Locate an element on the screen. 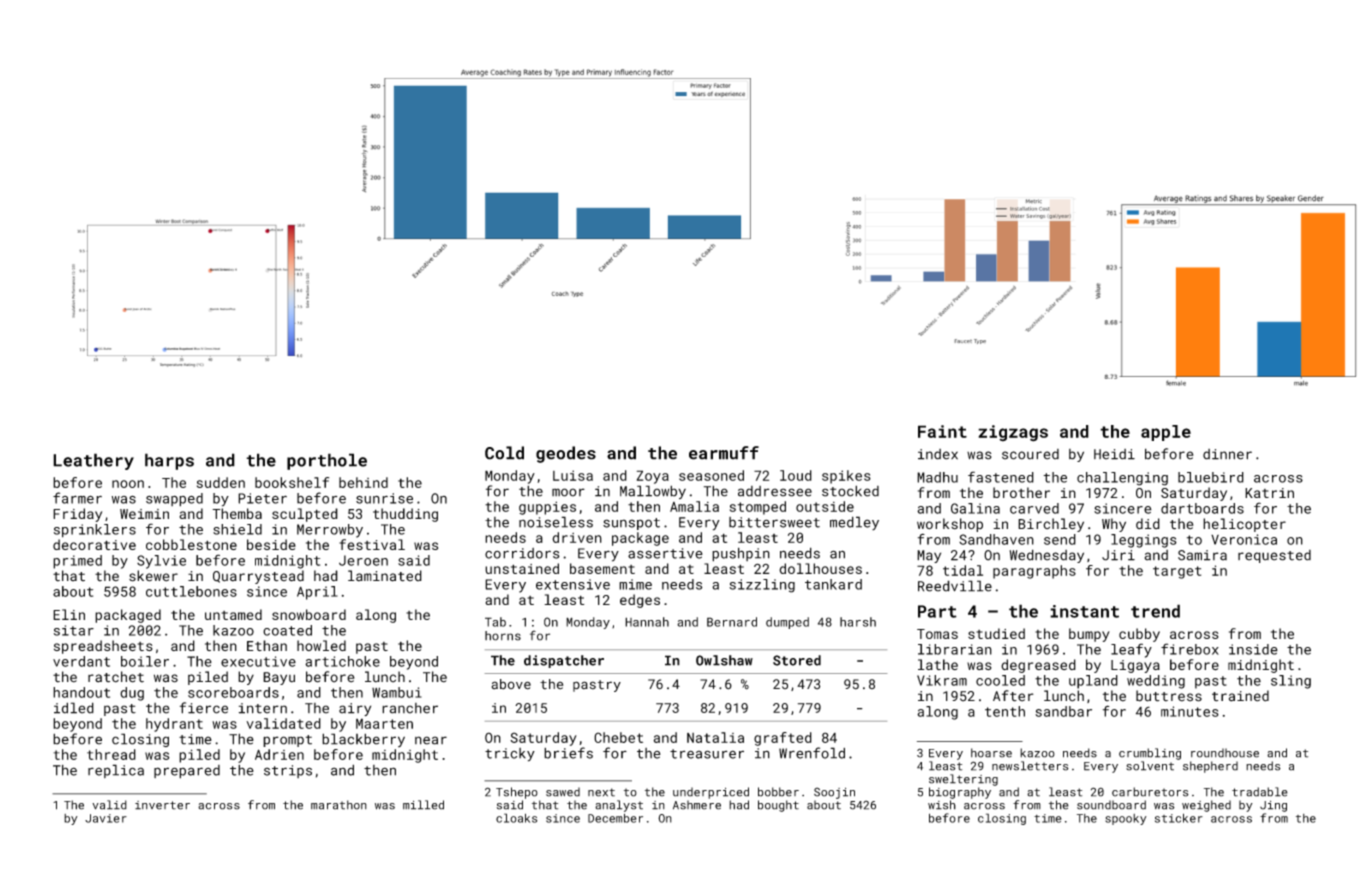 Image resolution: width=1372 pixels, height=887 pixels. earmuff is located at coordinates (724, 453).
